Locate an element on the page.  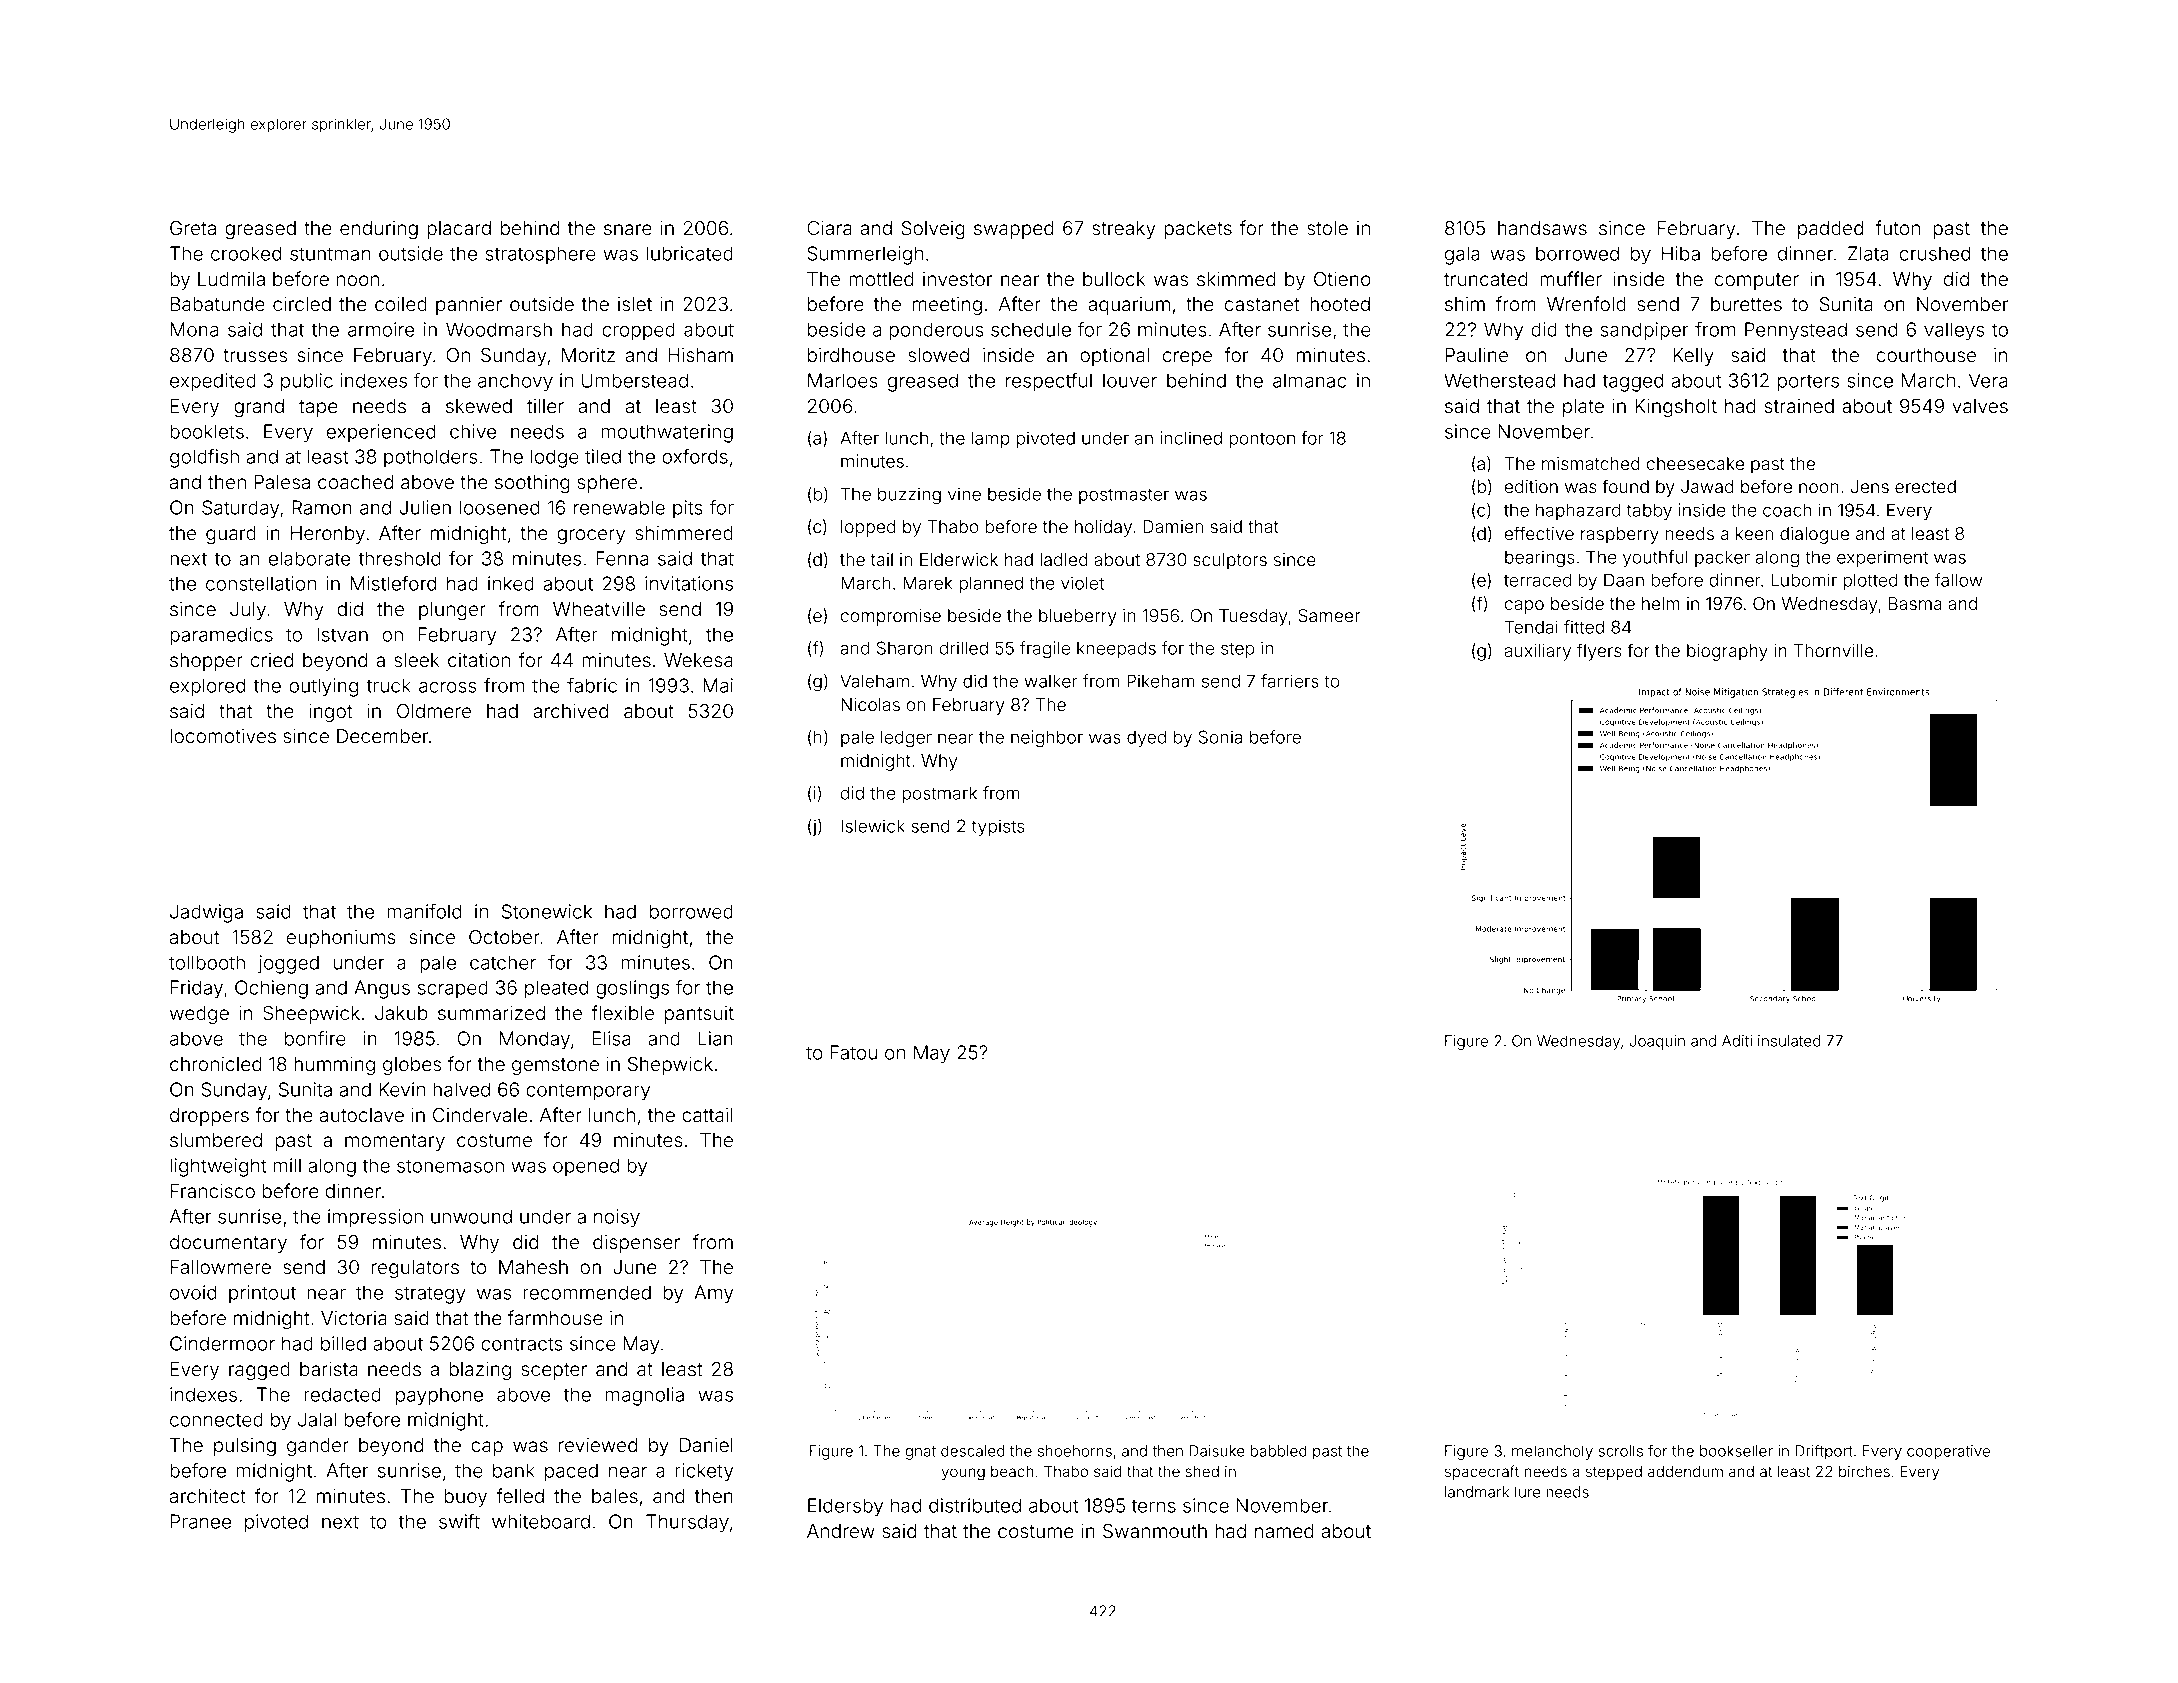
Jadwiga is located at coordinates (206, 913).
